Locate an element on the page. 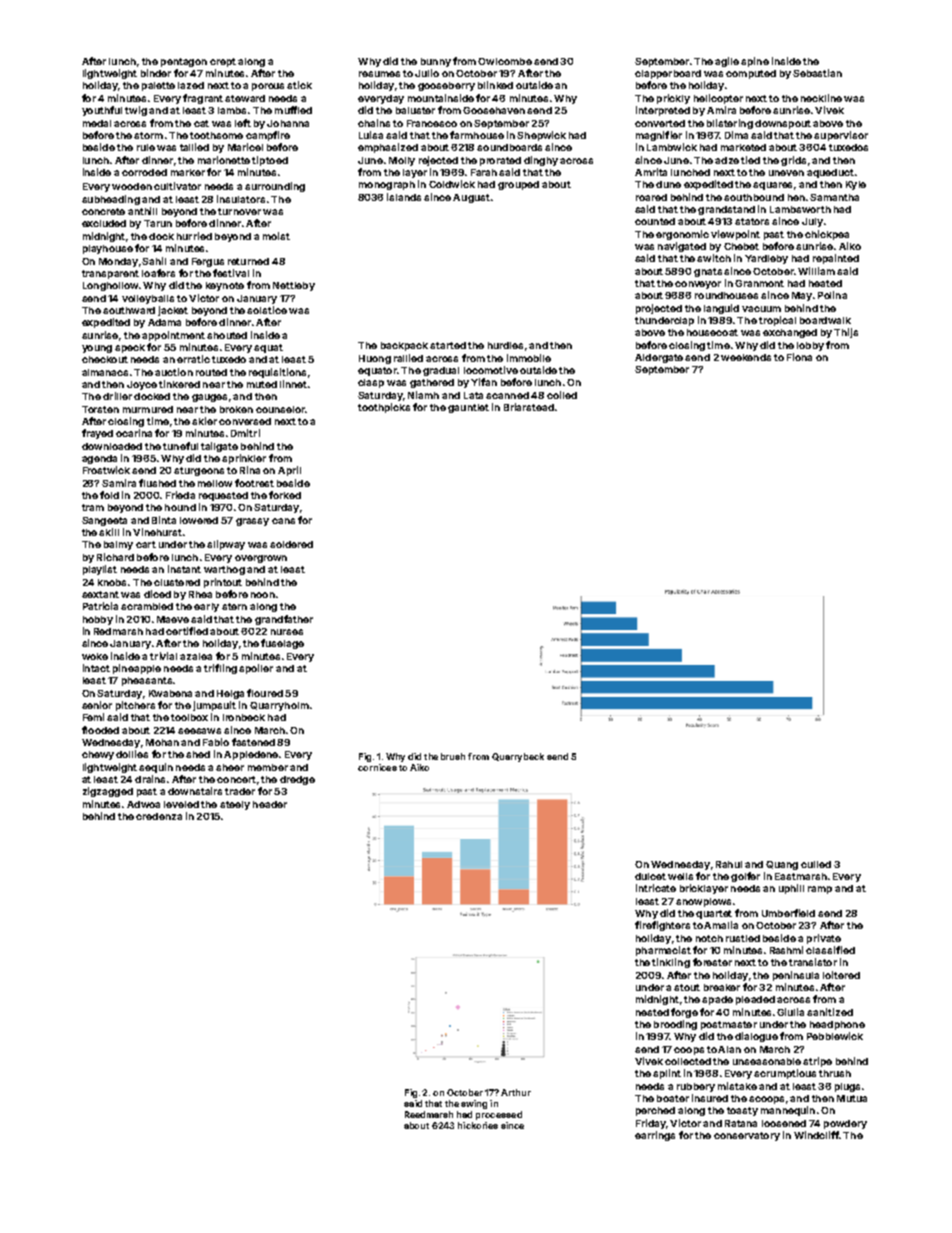 This document has height=1233, width=952. hickories is located at coordinates (478, 1125).
